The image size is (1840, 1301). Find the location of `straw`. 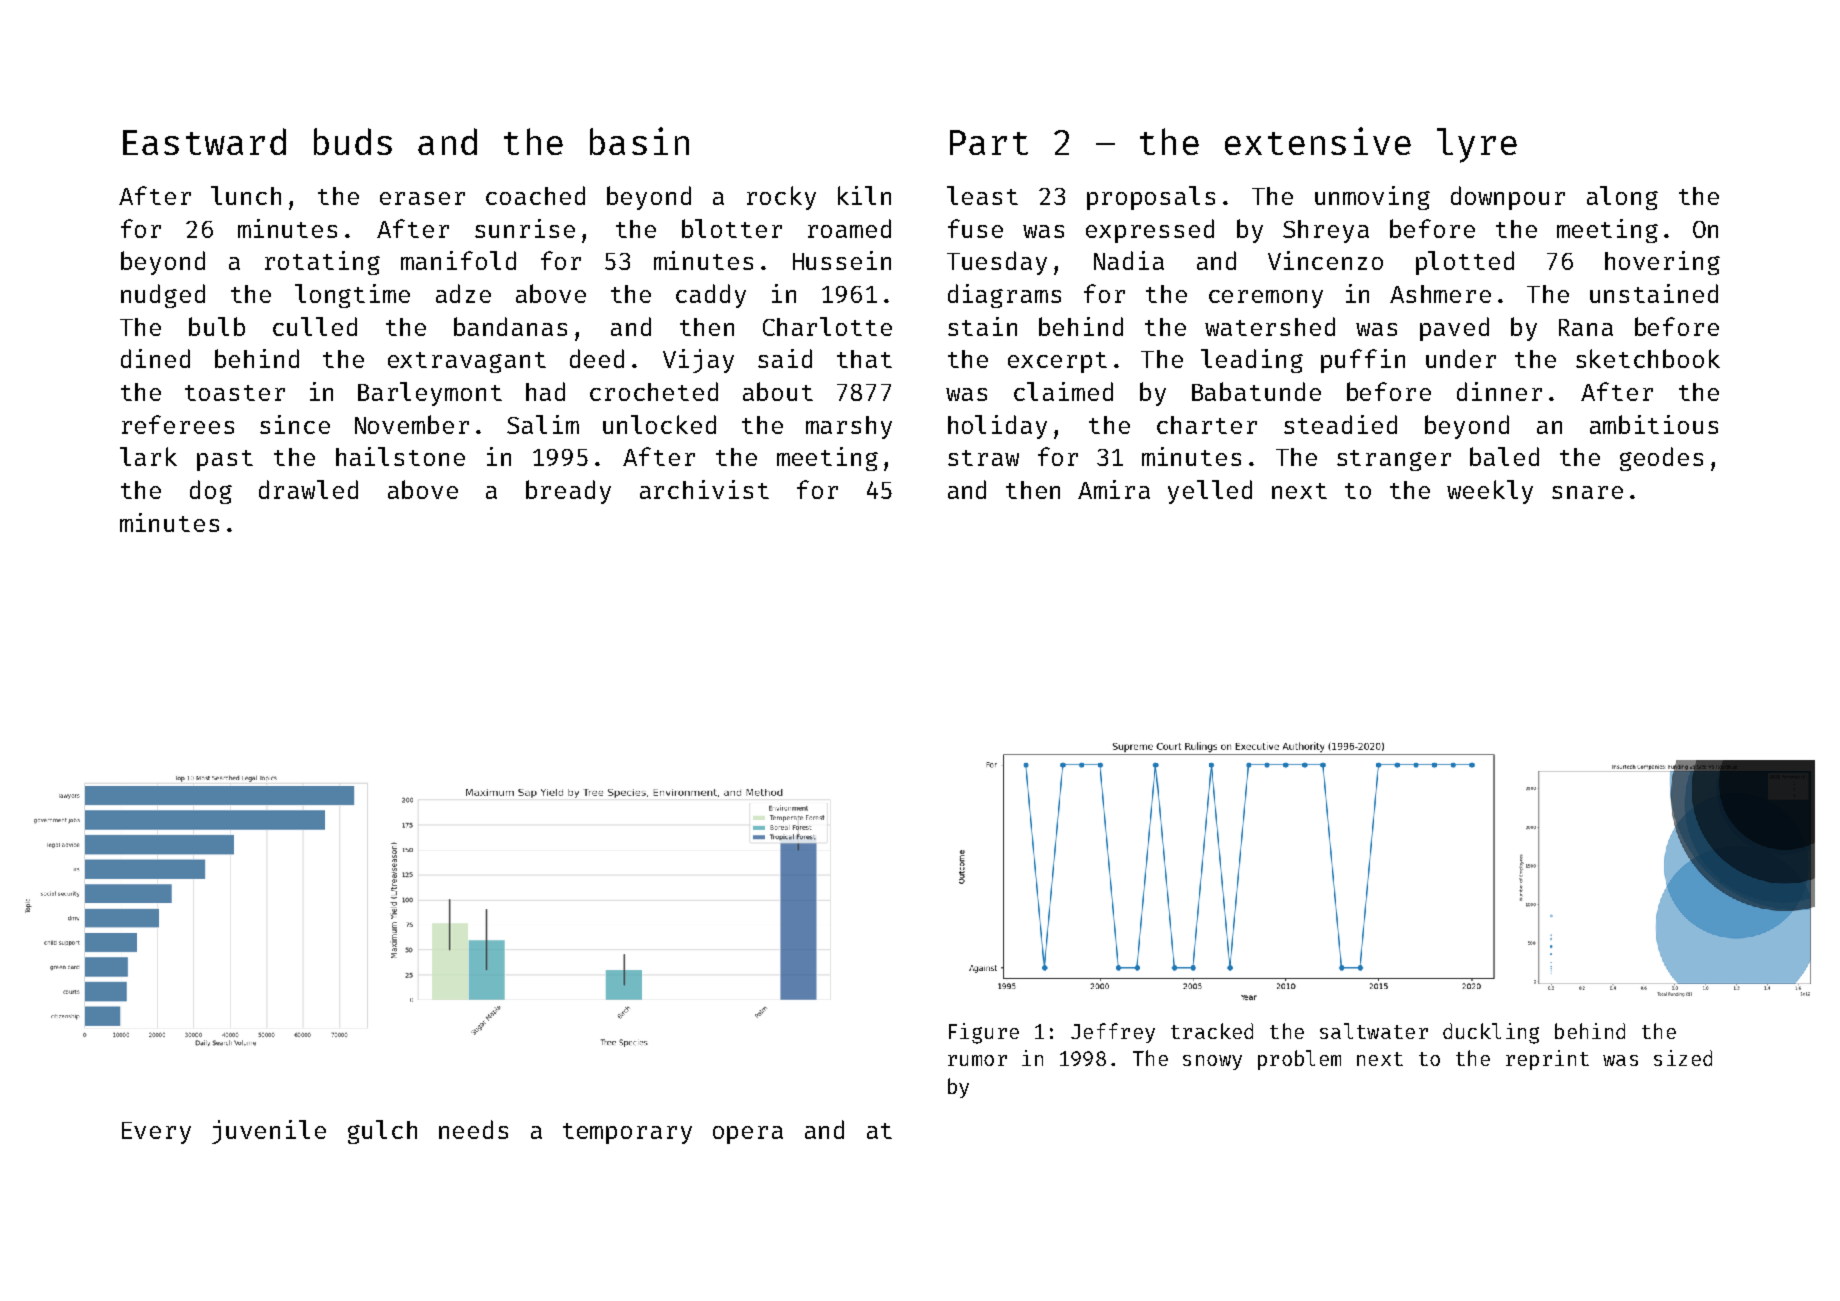

straw is located at coordinates (983, 458).
